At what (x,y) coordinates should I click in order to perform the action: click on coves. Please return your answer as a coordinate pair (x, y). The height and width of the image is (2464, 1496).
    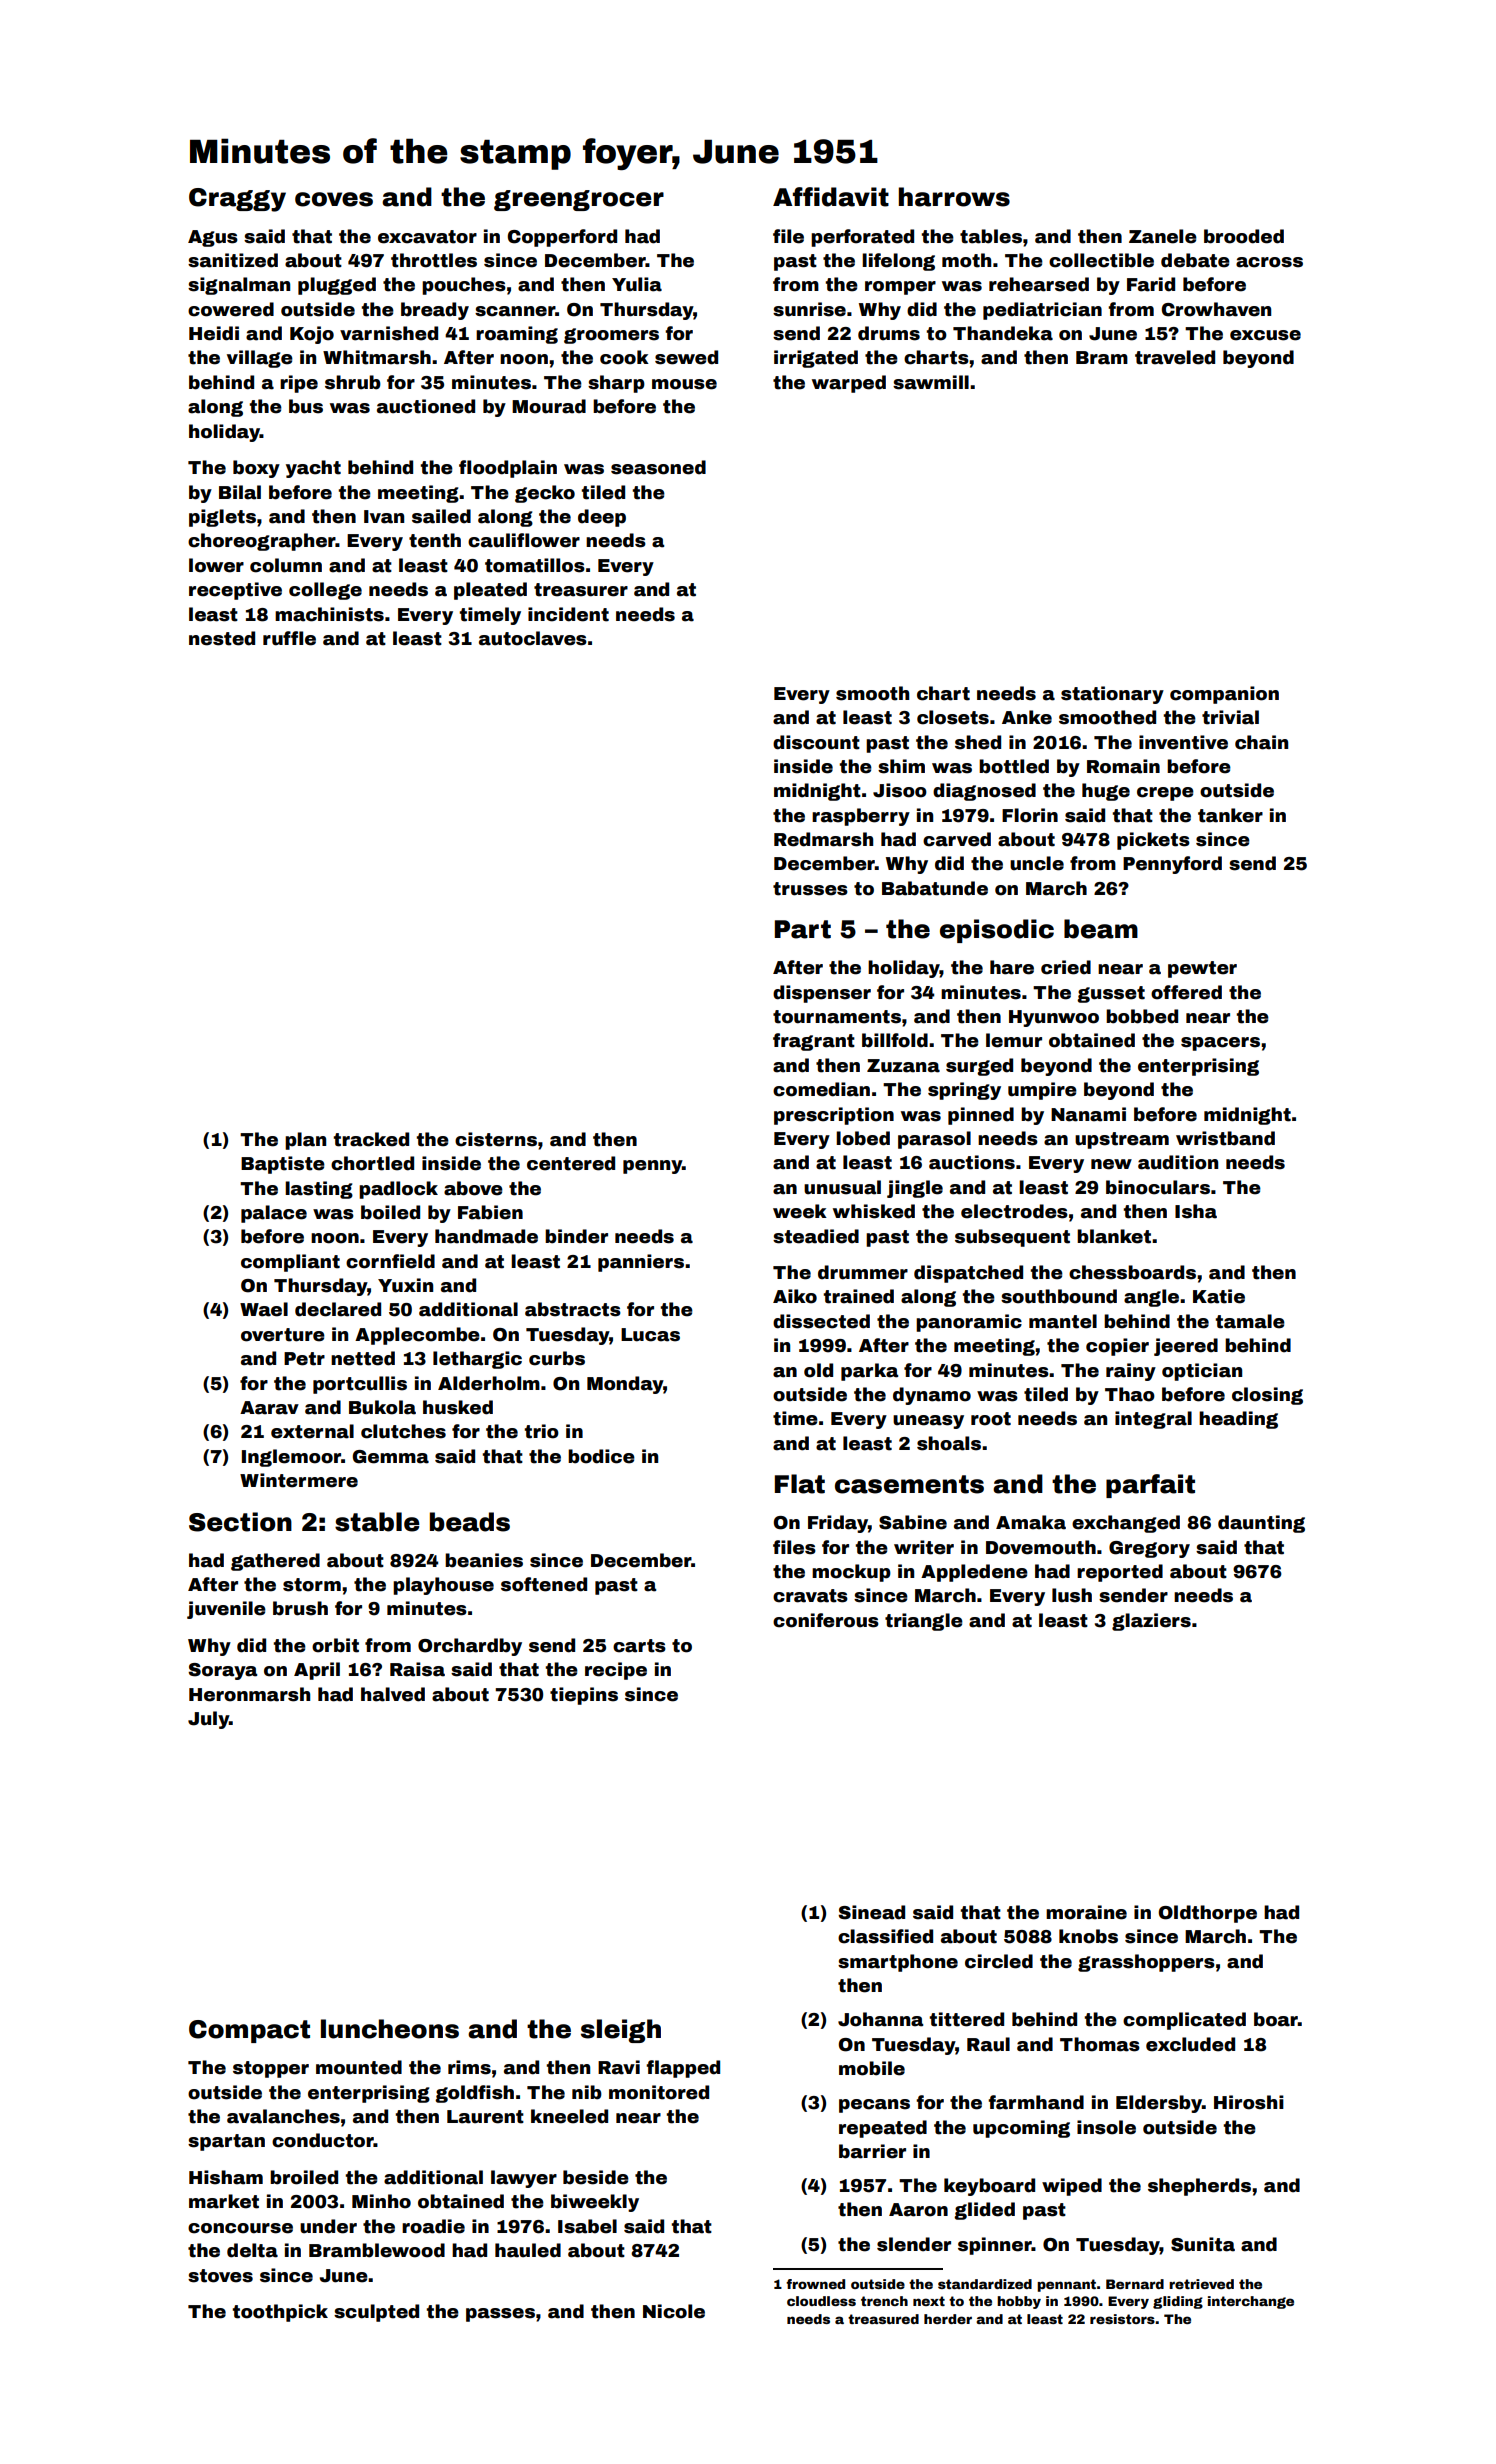
    Looking at the image, I should click on (334, 199).
